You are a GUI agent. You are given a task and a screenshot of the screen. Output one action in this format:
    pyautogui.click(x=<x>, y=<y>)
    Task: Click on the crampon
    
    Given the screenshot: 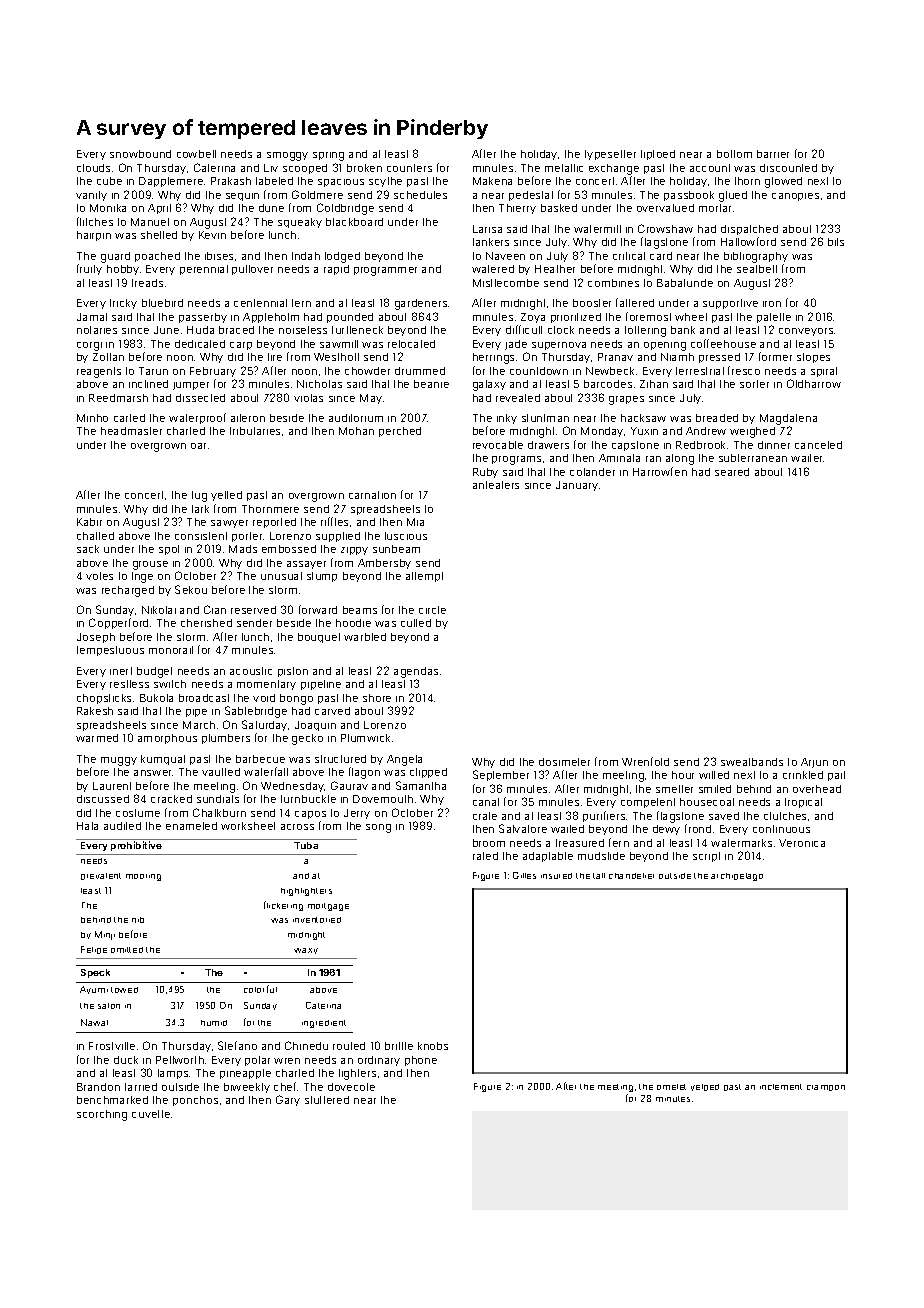 What is the action you would take?
    pyautogui.click(x=826, y=1088)
